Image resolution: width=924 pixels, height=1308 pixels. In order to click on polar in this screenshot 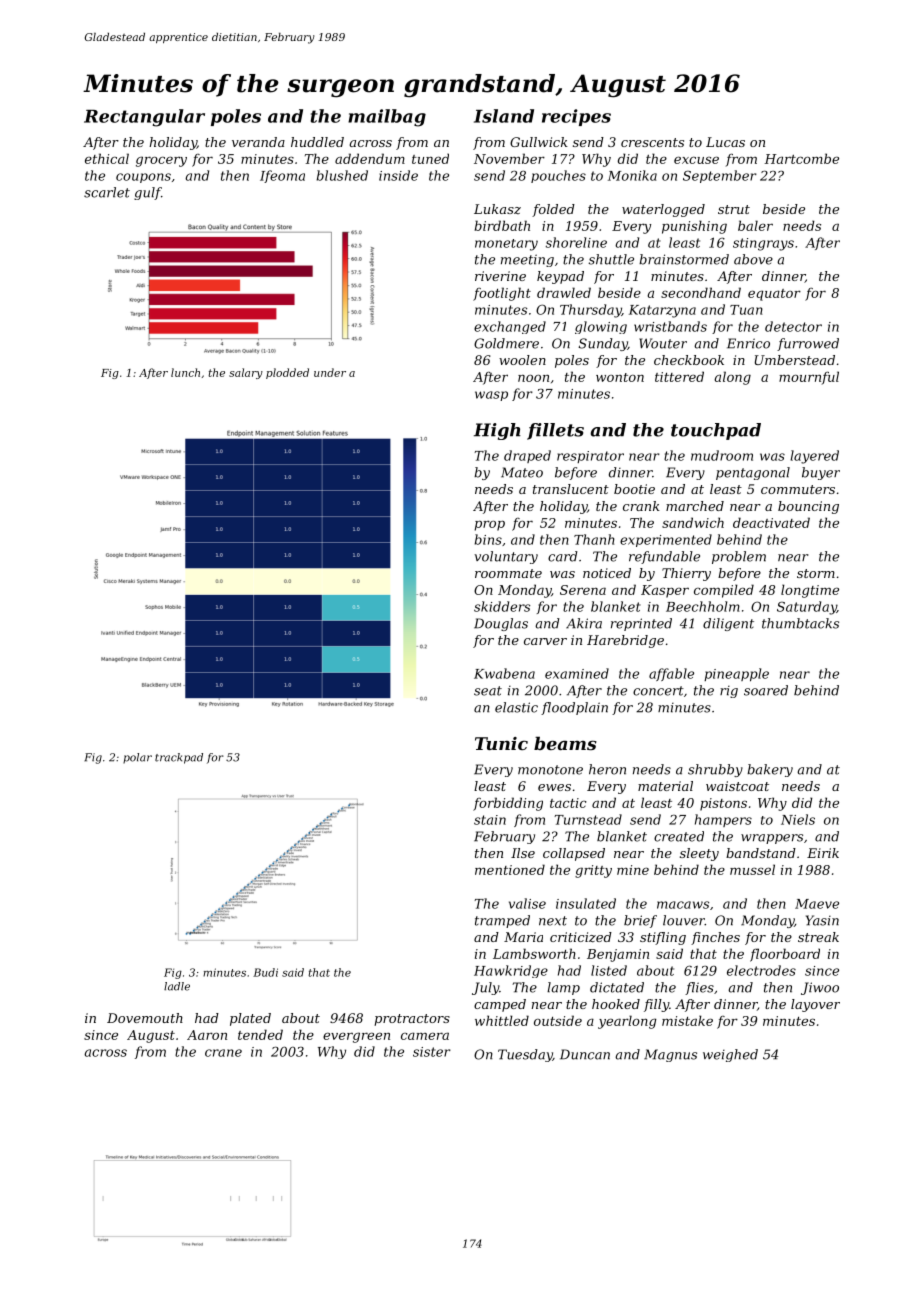, I will do `click(137, 758)`.
